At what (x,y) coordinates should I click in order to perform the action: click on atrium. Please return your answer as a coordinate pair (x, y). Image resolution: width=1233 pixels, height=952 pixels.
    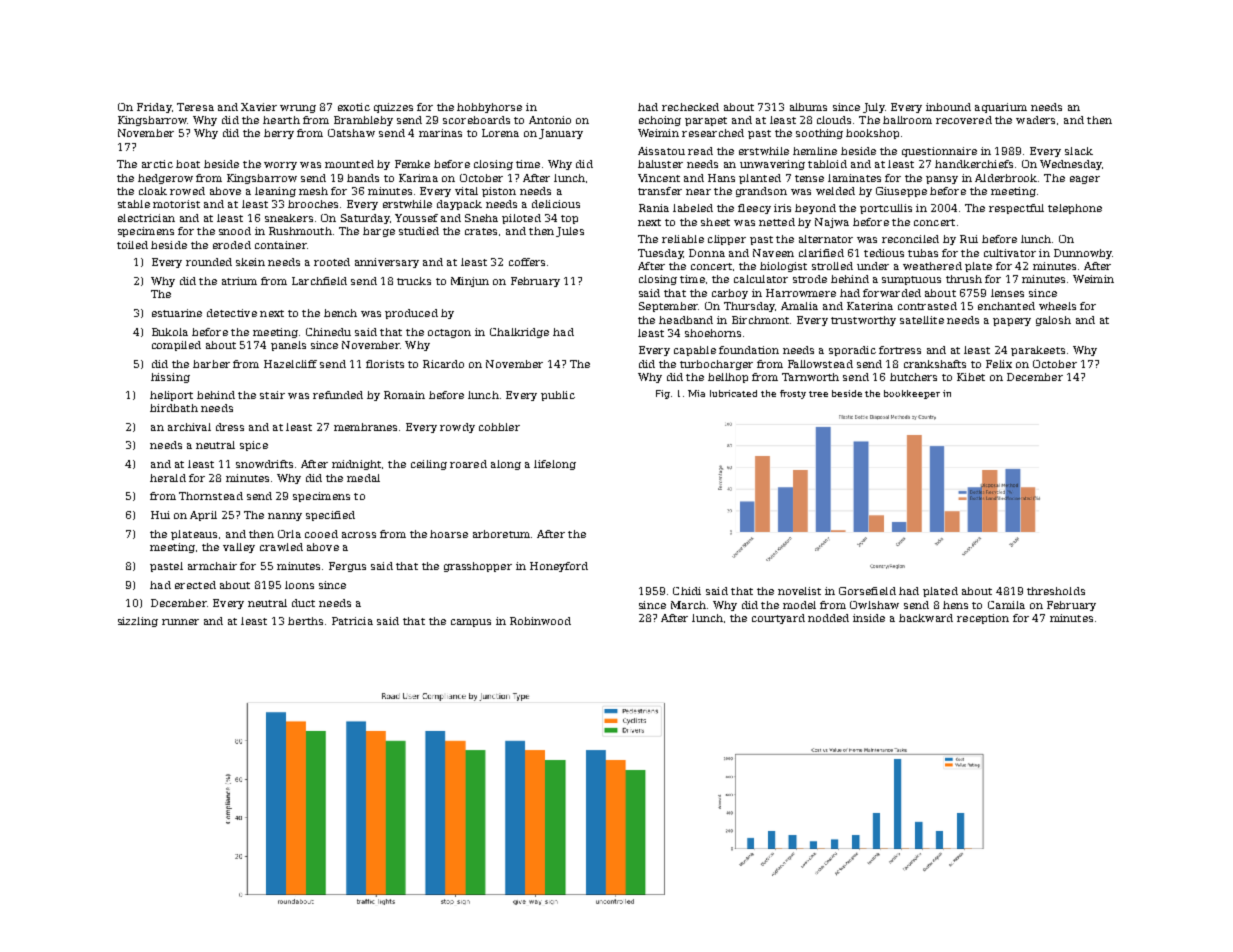
    Looking at the image, I should click on (239, 281).
